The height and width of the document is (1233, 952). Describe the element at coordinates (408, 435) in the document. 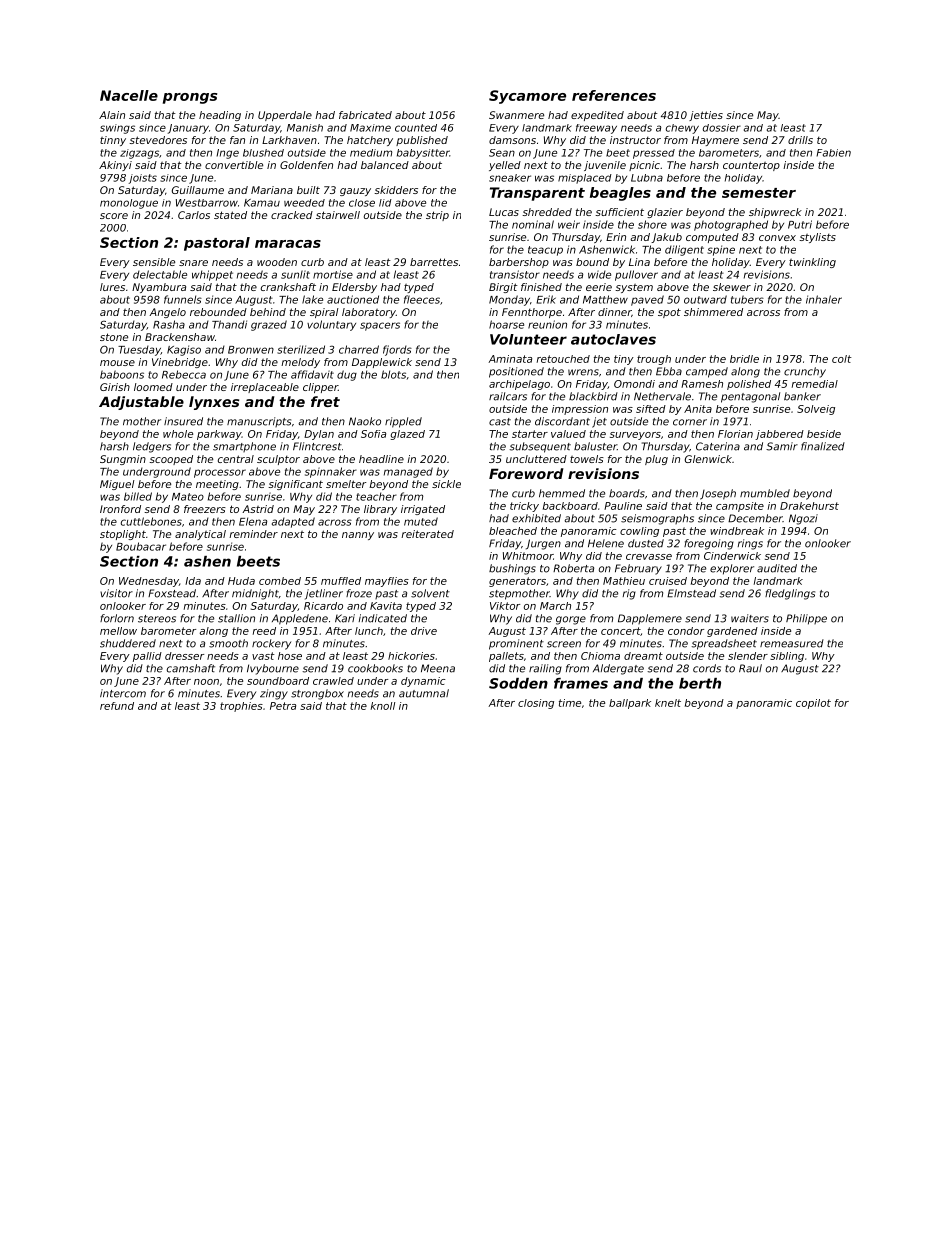

I see `glazed` at that location.
